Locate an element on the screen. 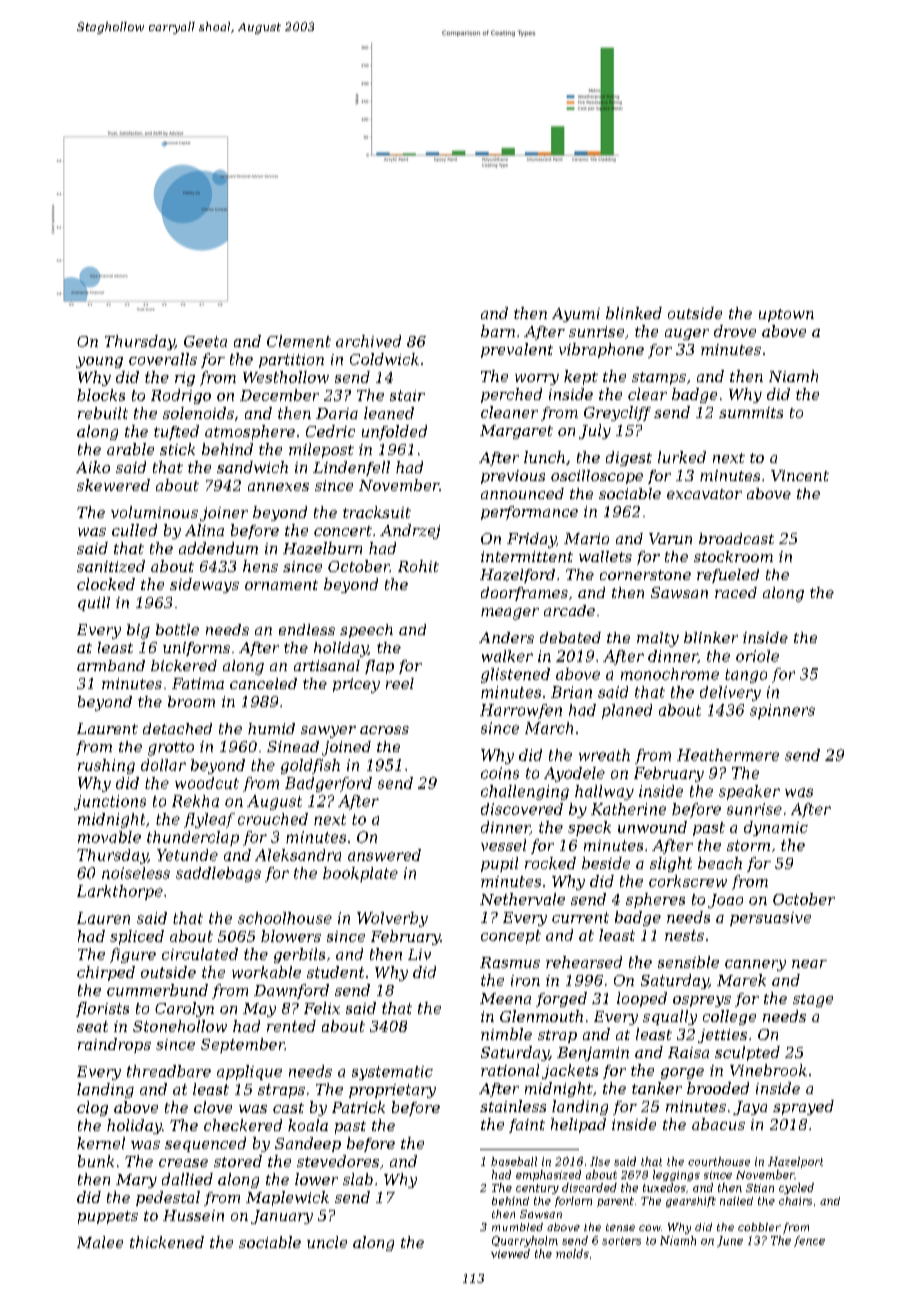  seat is located at coordinates (92, 1026).
